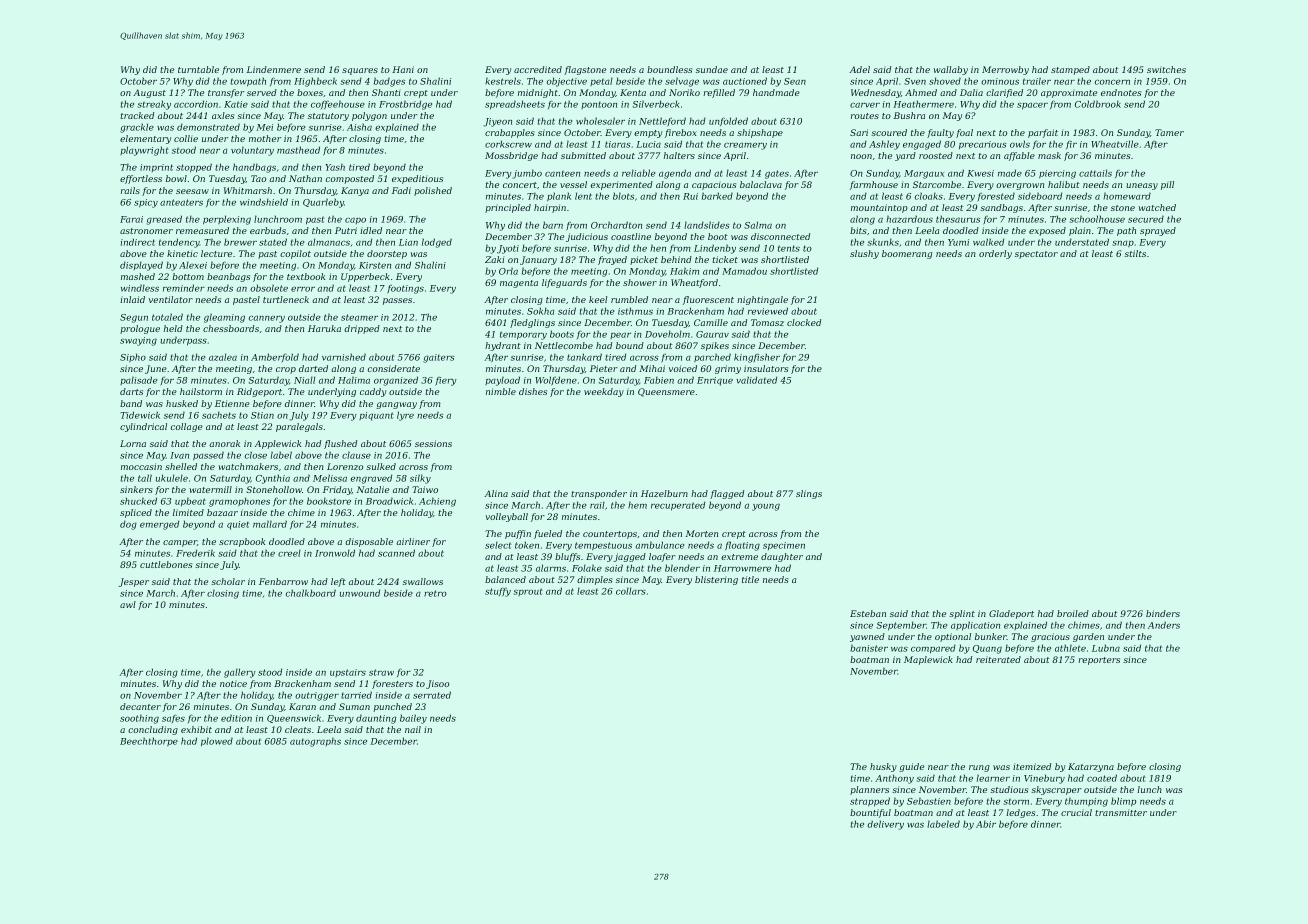  Describe the element at coordinates (217, 741) in the document. I see `plowed` at that location.
